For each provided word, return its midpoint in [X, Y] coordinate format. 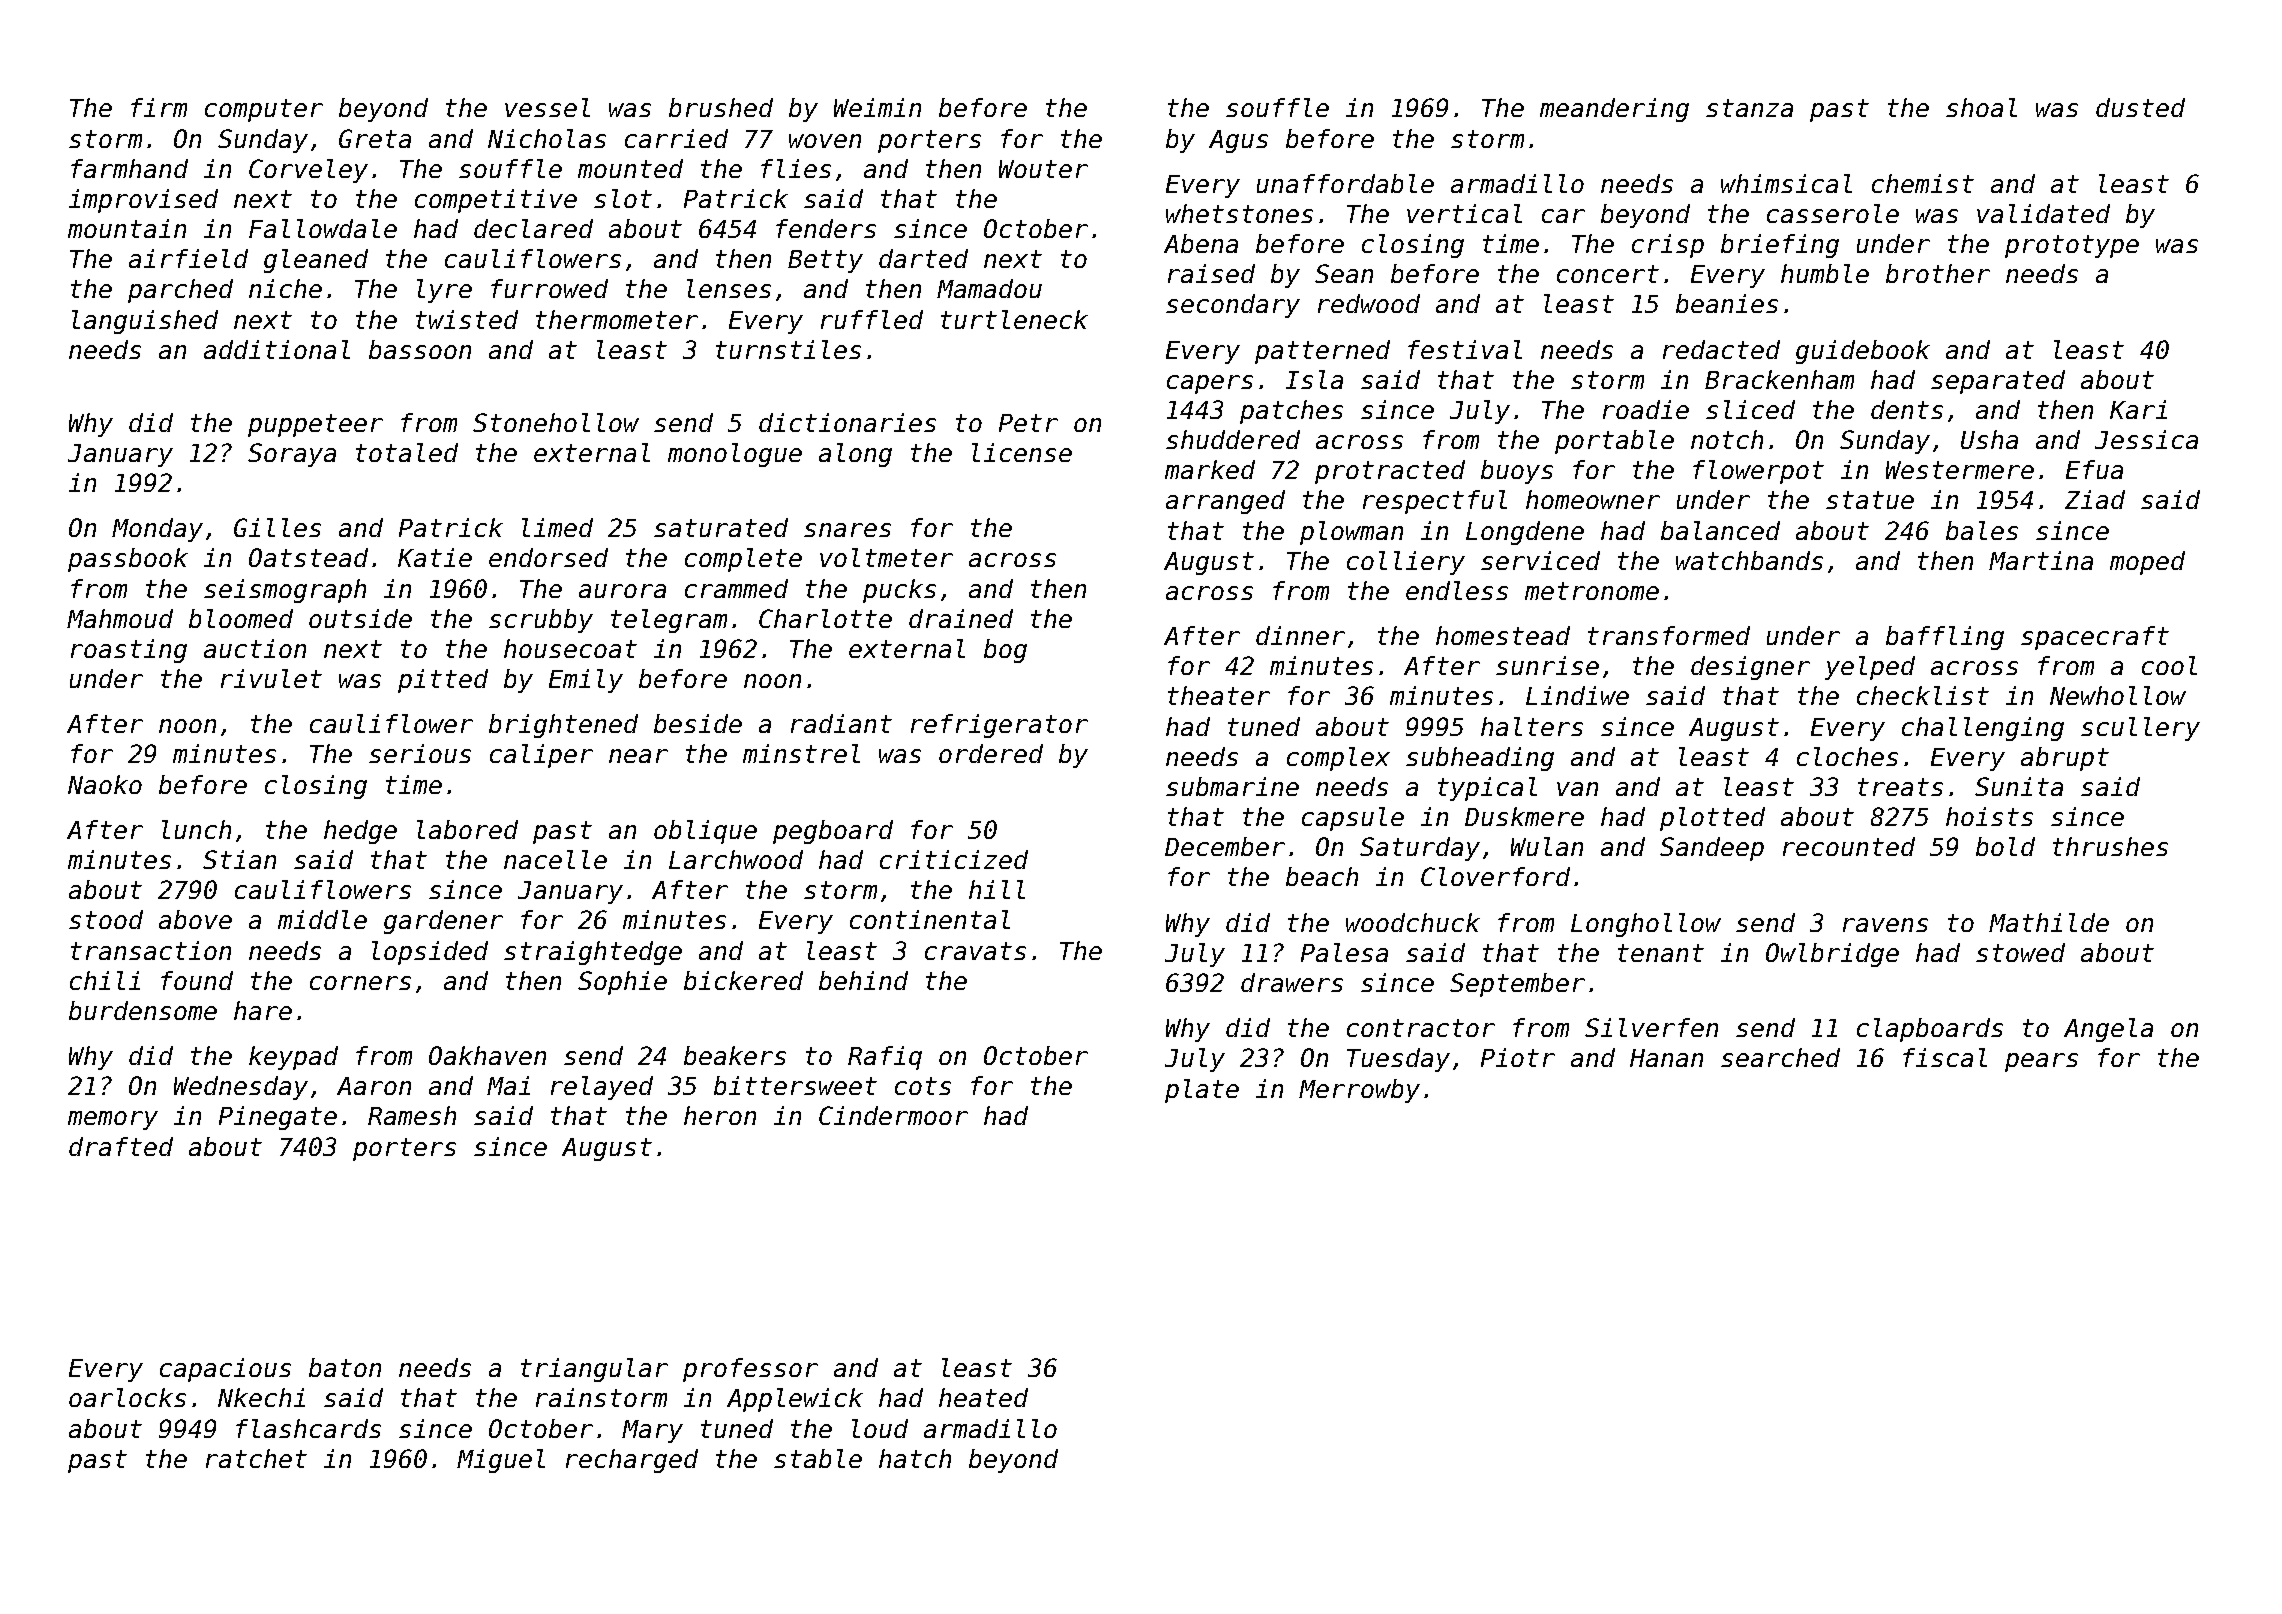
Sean [1344, 273]
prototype [2072, 246]
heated [983, 1397]
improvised [143, 201]
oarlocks [127, 1397]
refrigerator [999, 726]
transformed [1669, 635]
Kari [2138, 409]
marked [1210, 469]
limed [557, 527]
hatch [915, 1458]
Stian [239, 859]
